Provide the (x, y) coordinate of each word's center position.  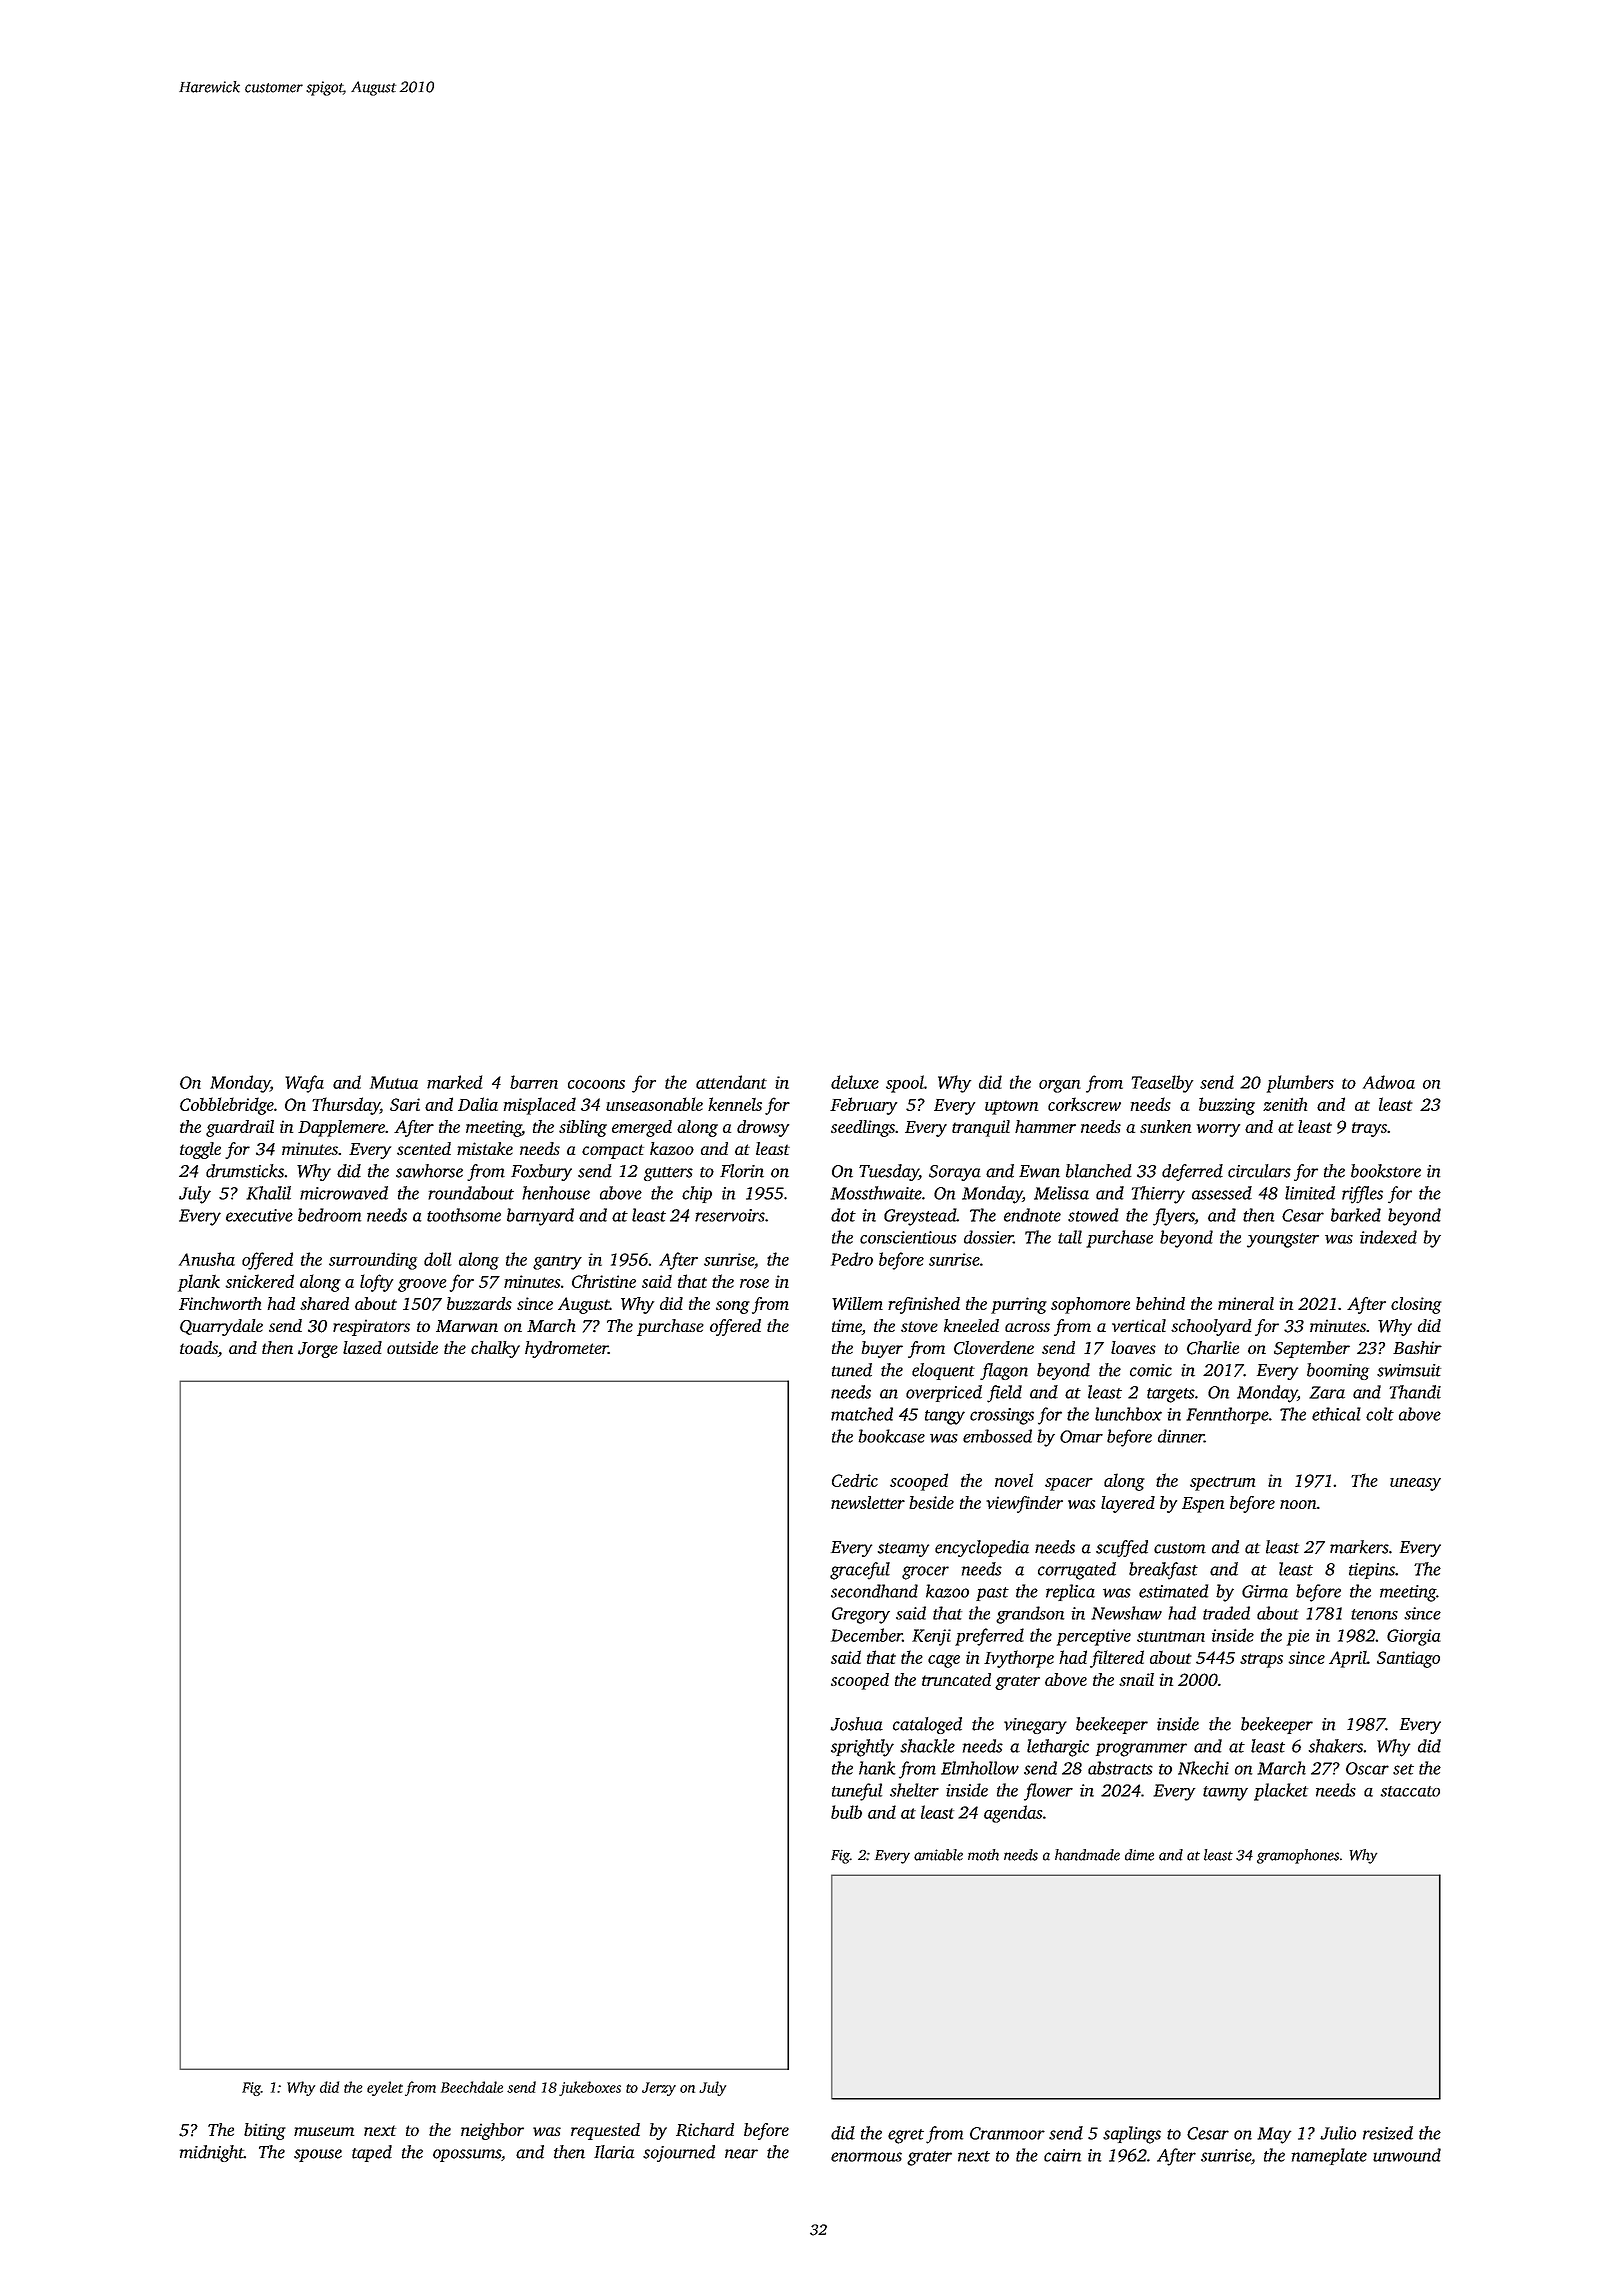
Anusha (207, 1259)
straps (1261, 1660)
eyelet (385, 2088)
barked (1356, 1215)
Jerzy (659, 2089)
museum (324, 2131)
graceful (860, 1571)
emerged (642, 1128)
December (866, 1635)
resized (1388, 2133)
